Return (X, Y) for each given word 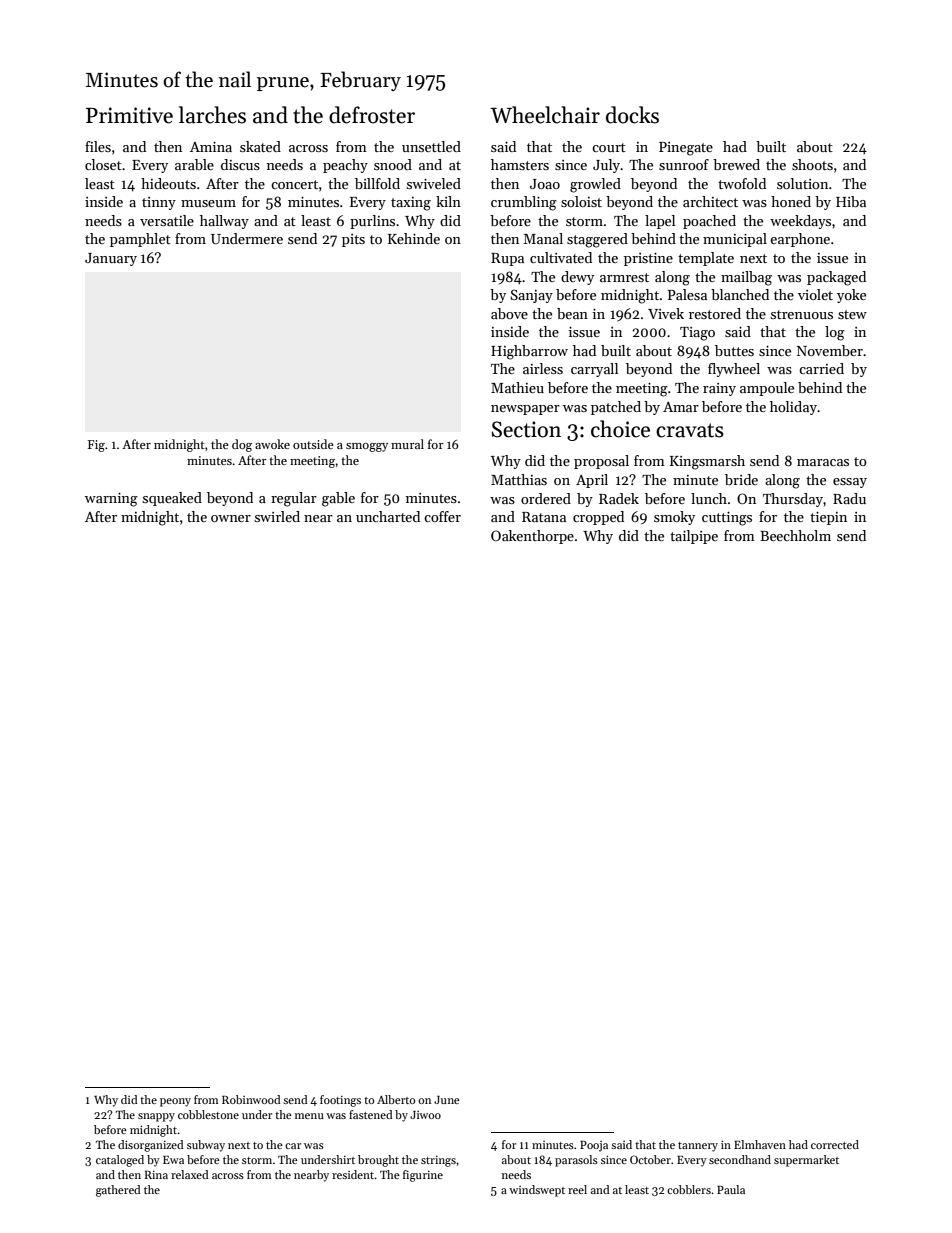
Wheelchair (545, 115)
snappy (156, 1117)
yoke (851, 296)
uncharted (388, 516)
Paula (731, 1189)
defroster (372, 115)
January (111, 259)
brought (378, 1161)
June (447, 1100)
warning (111, 500)
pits (353, 240)
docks (632, 115)
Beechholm (795, 535)
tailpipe (694, 537)
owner (231, 518)
